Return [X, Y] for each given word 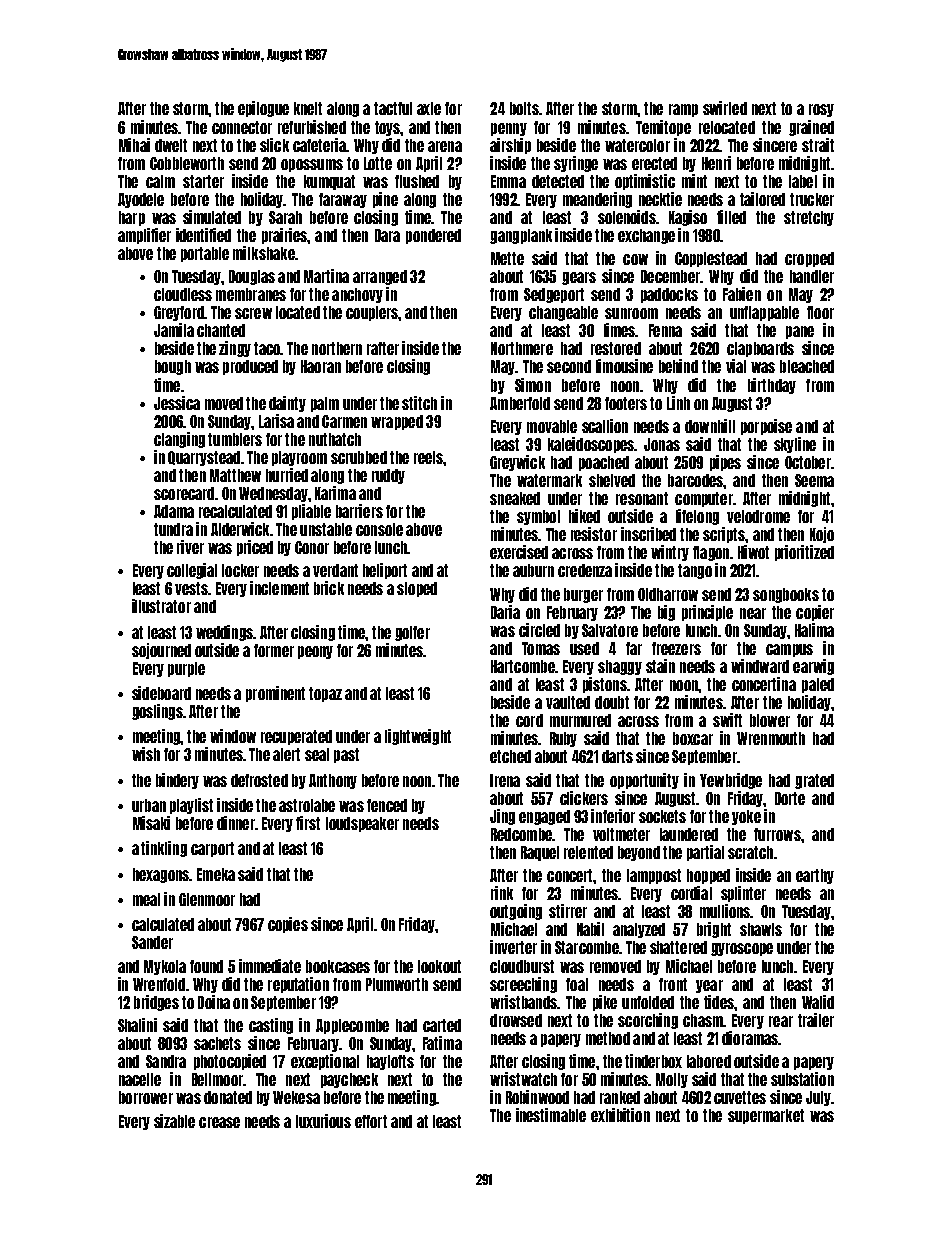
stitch [419, 403]
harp [132, 218]
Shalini [137, 1025]
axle [429, 108]
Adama [174, 511]
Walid [818, 1002]
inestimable [551, 1115]
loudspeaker [362, 824]
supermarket [766, 1116]
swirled [725, 108]
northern [337, 348]
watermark [549, 480]
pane [800, 332]
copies [288, 925]
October [808, 462]
